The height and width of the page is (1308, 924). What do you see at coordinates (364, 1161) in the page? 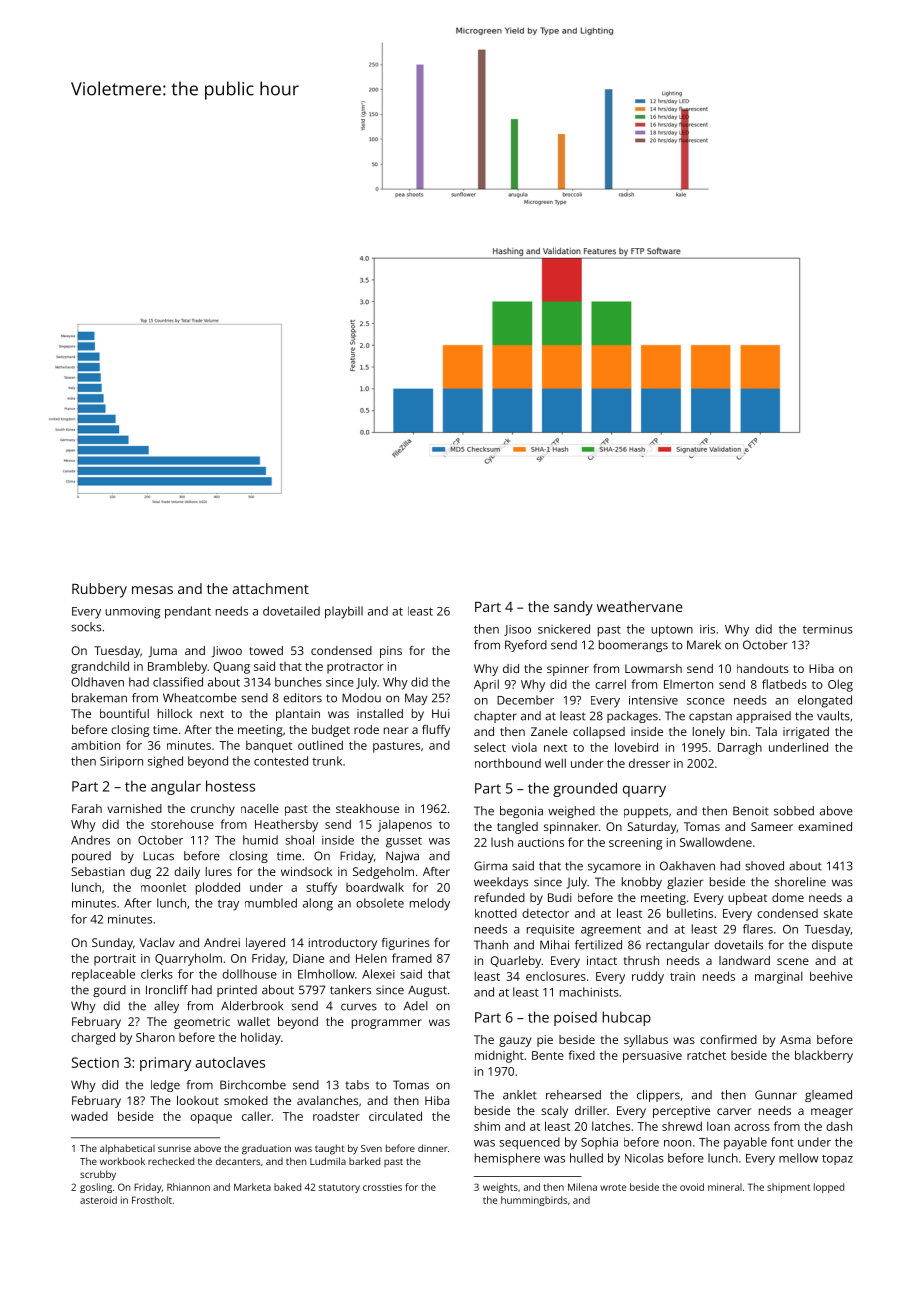
I see `barked` at bounding box center [364, 1161].
